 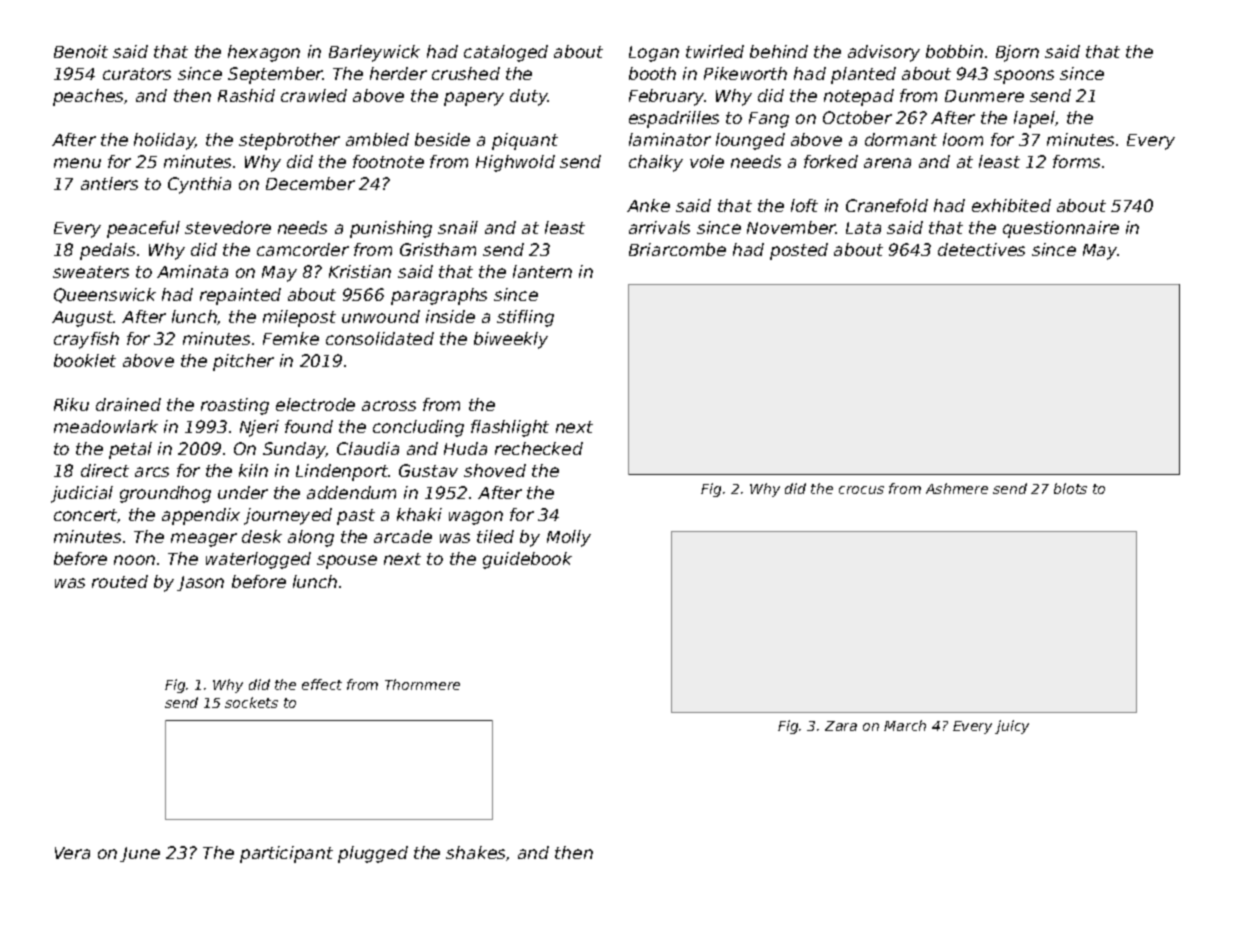 What do you see at coordinates (1070, 488) in the screenshot?
I see `blots` at bounding box center [1070, 488].
